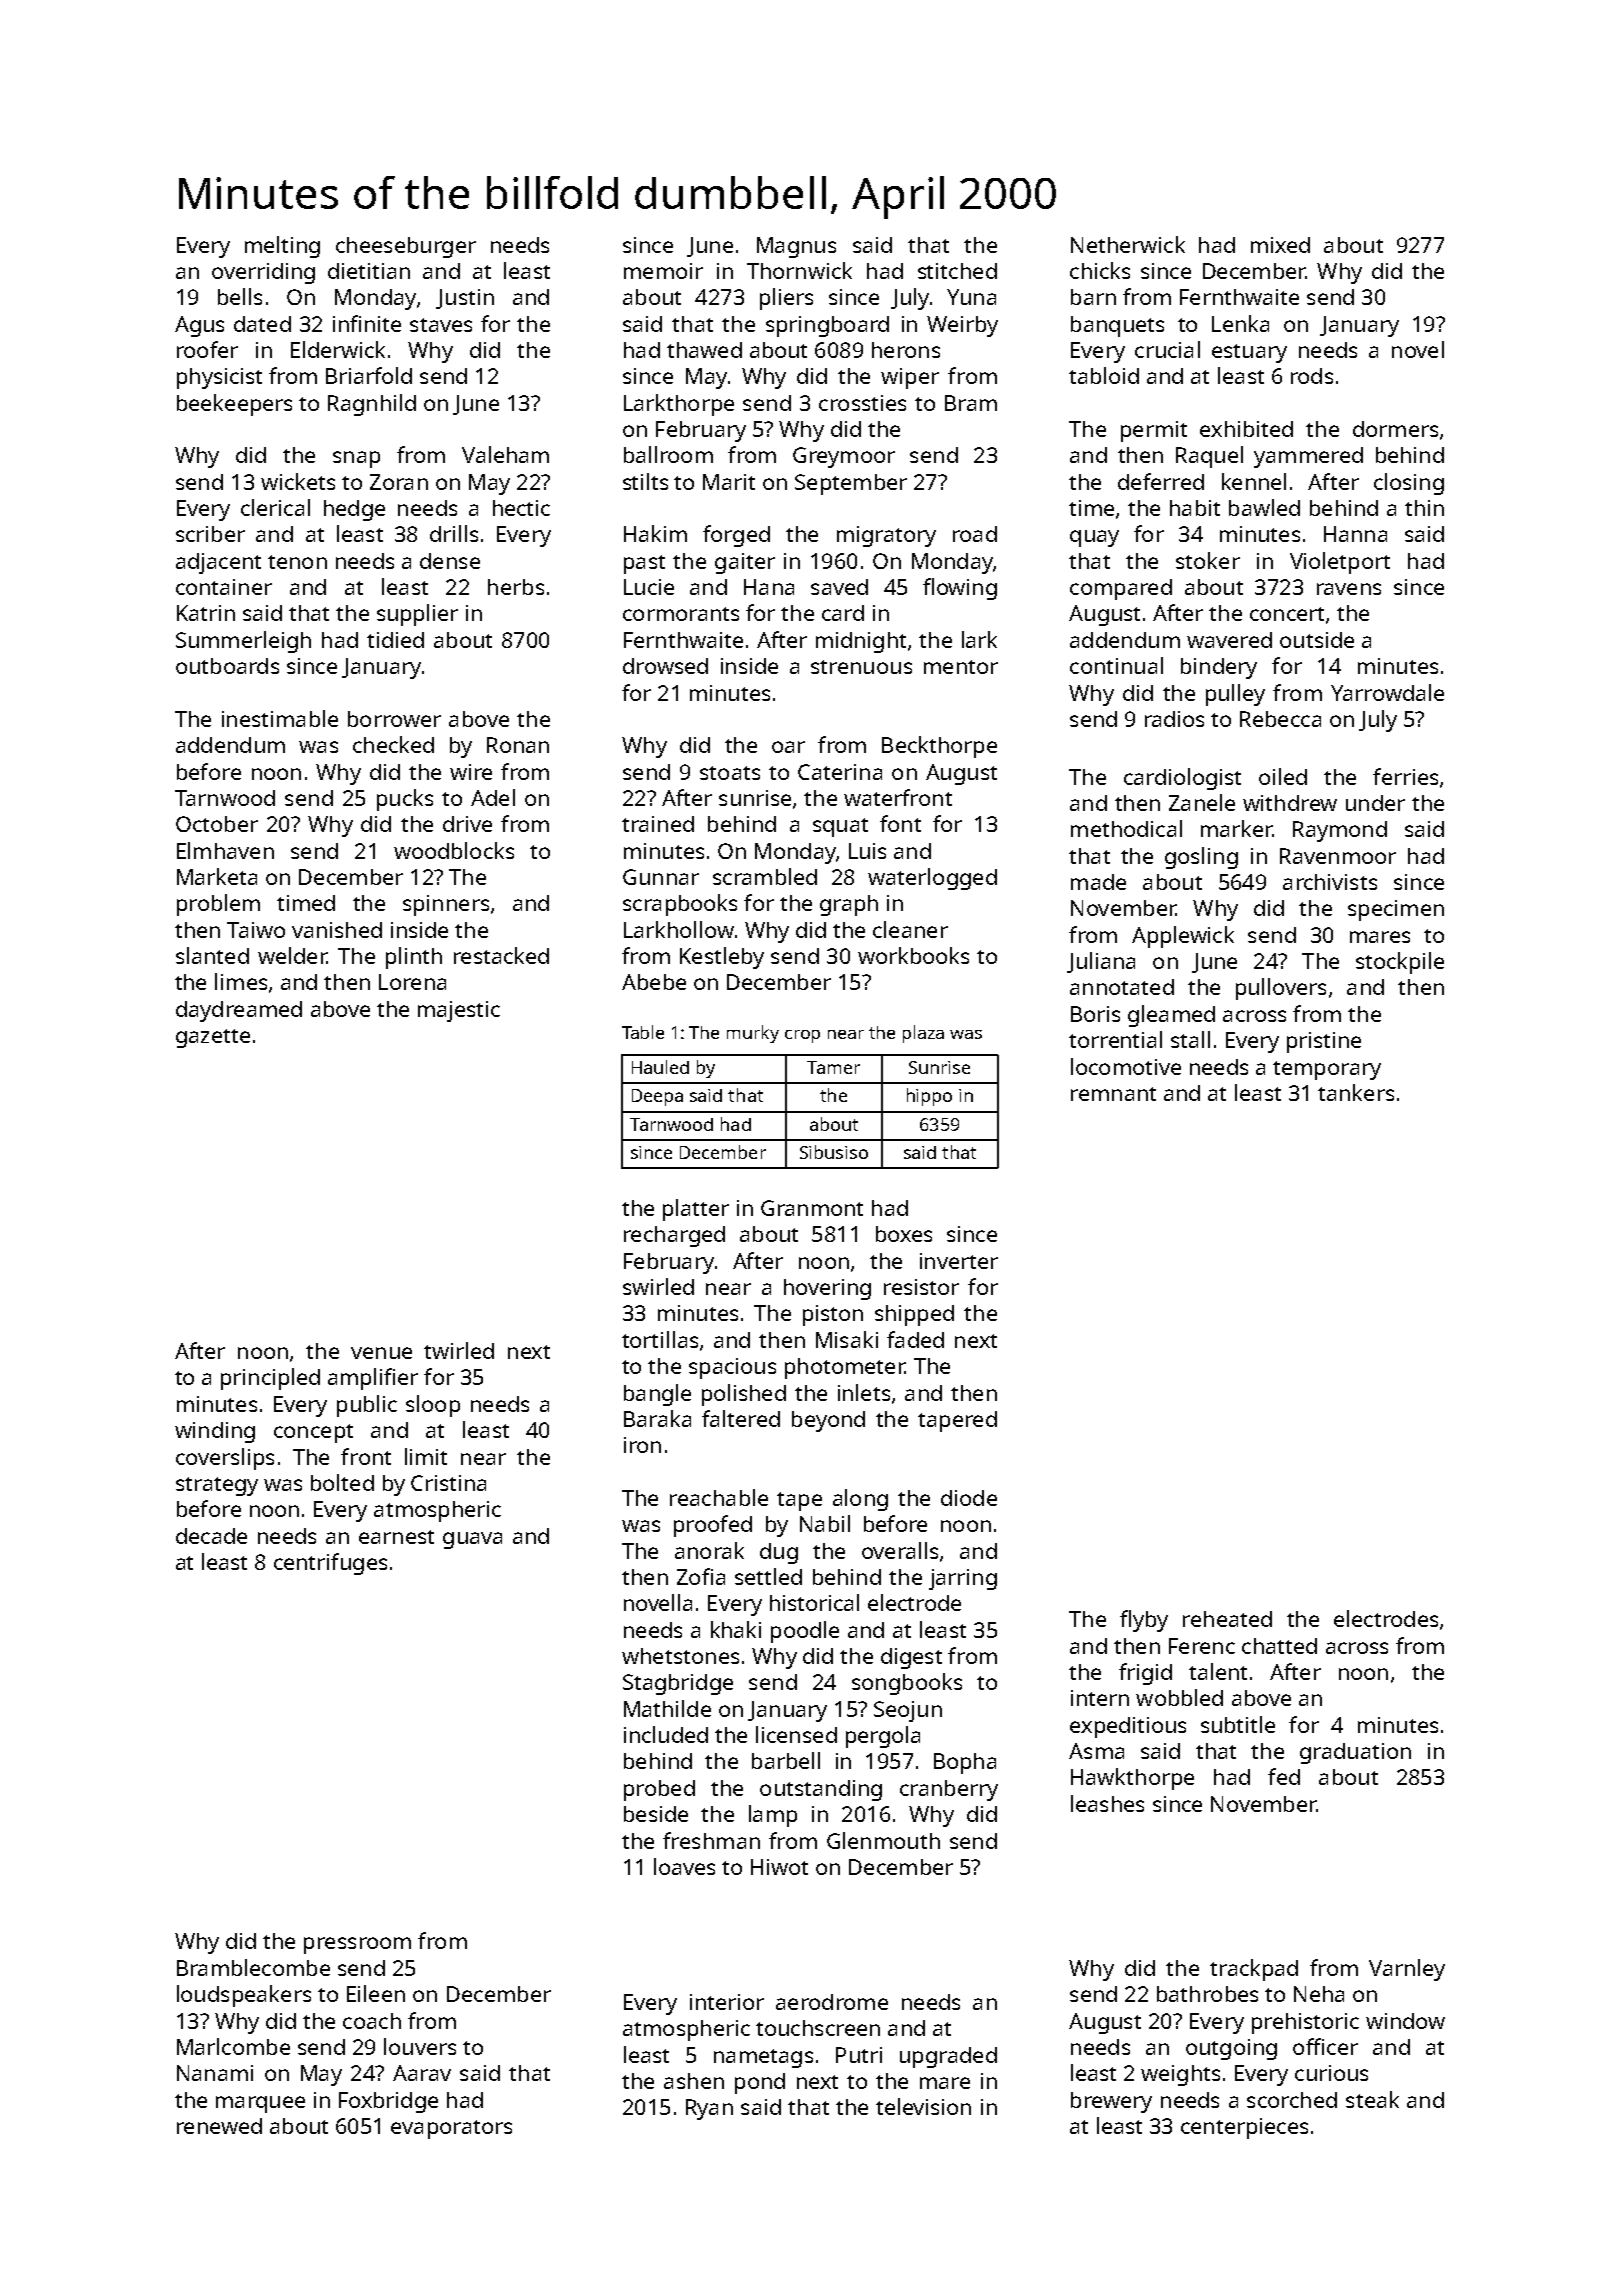 The image size is (1620, 2292). Describe the element at coordinates (282, 247) in the screenshot. I see `melting` at that location.
